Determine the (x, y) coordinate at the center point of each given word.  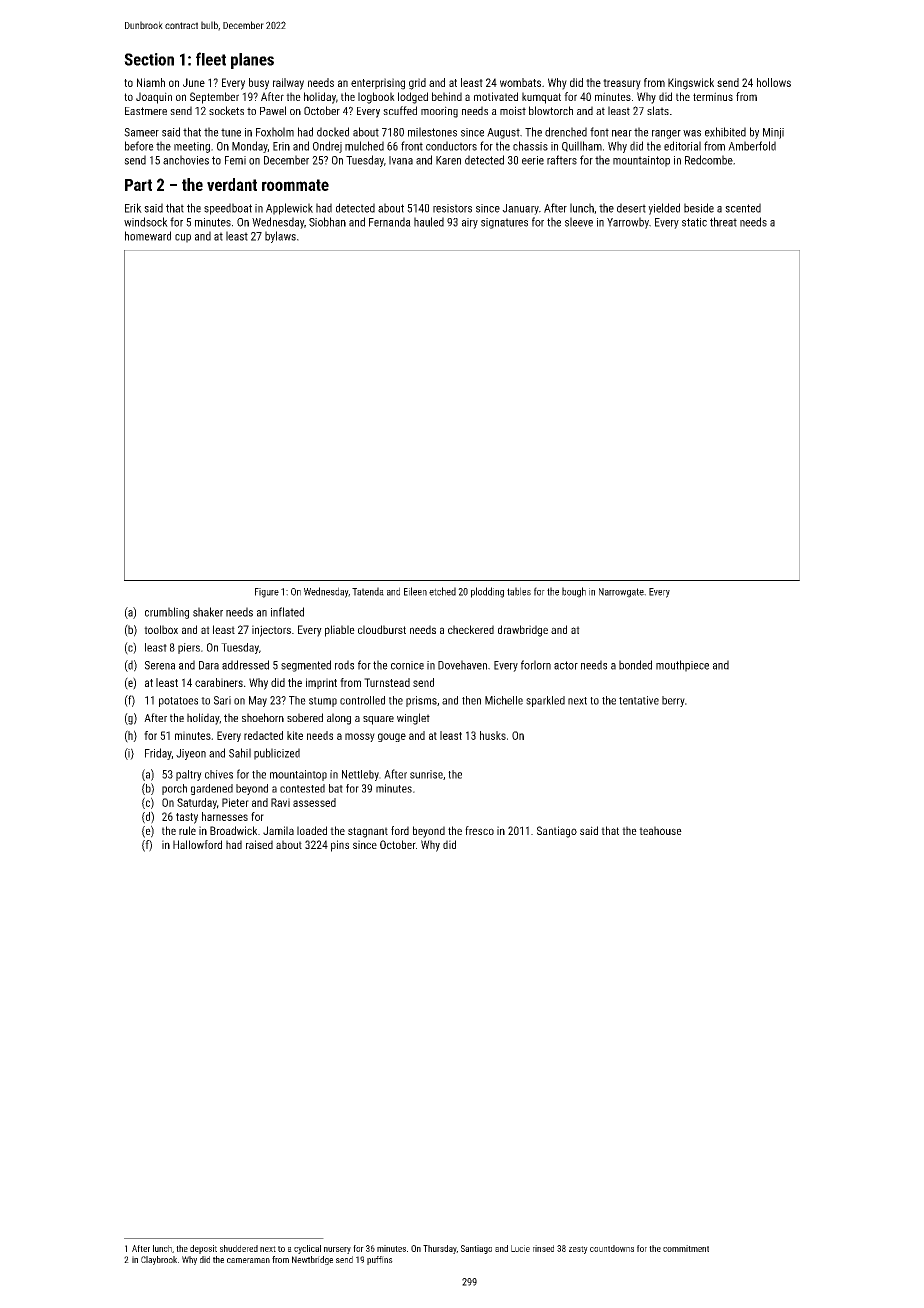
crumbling (167, 613)
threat (723, 222)
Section (149, 59)
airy (470, 223)
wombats (520, 82)
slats (658, 110)
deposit (203, 1249)
